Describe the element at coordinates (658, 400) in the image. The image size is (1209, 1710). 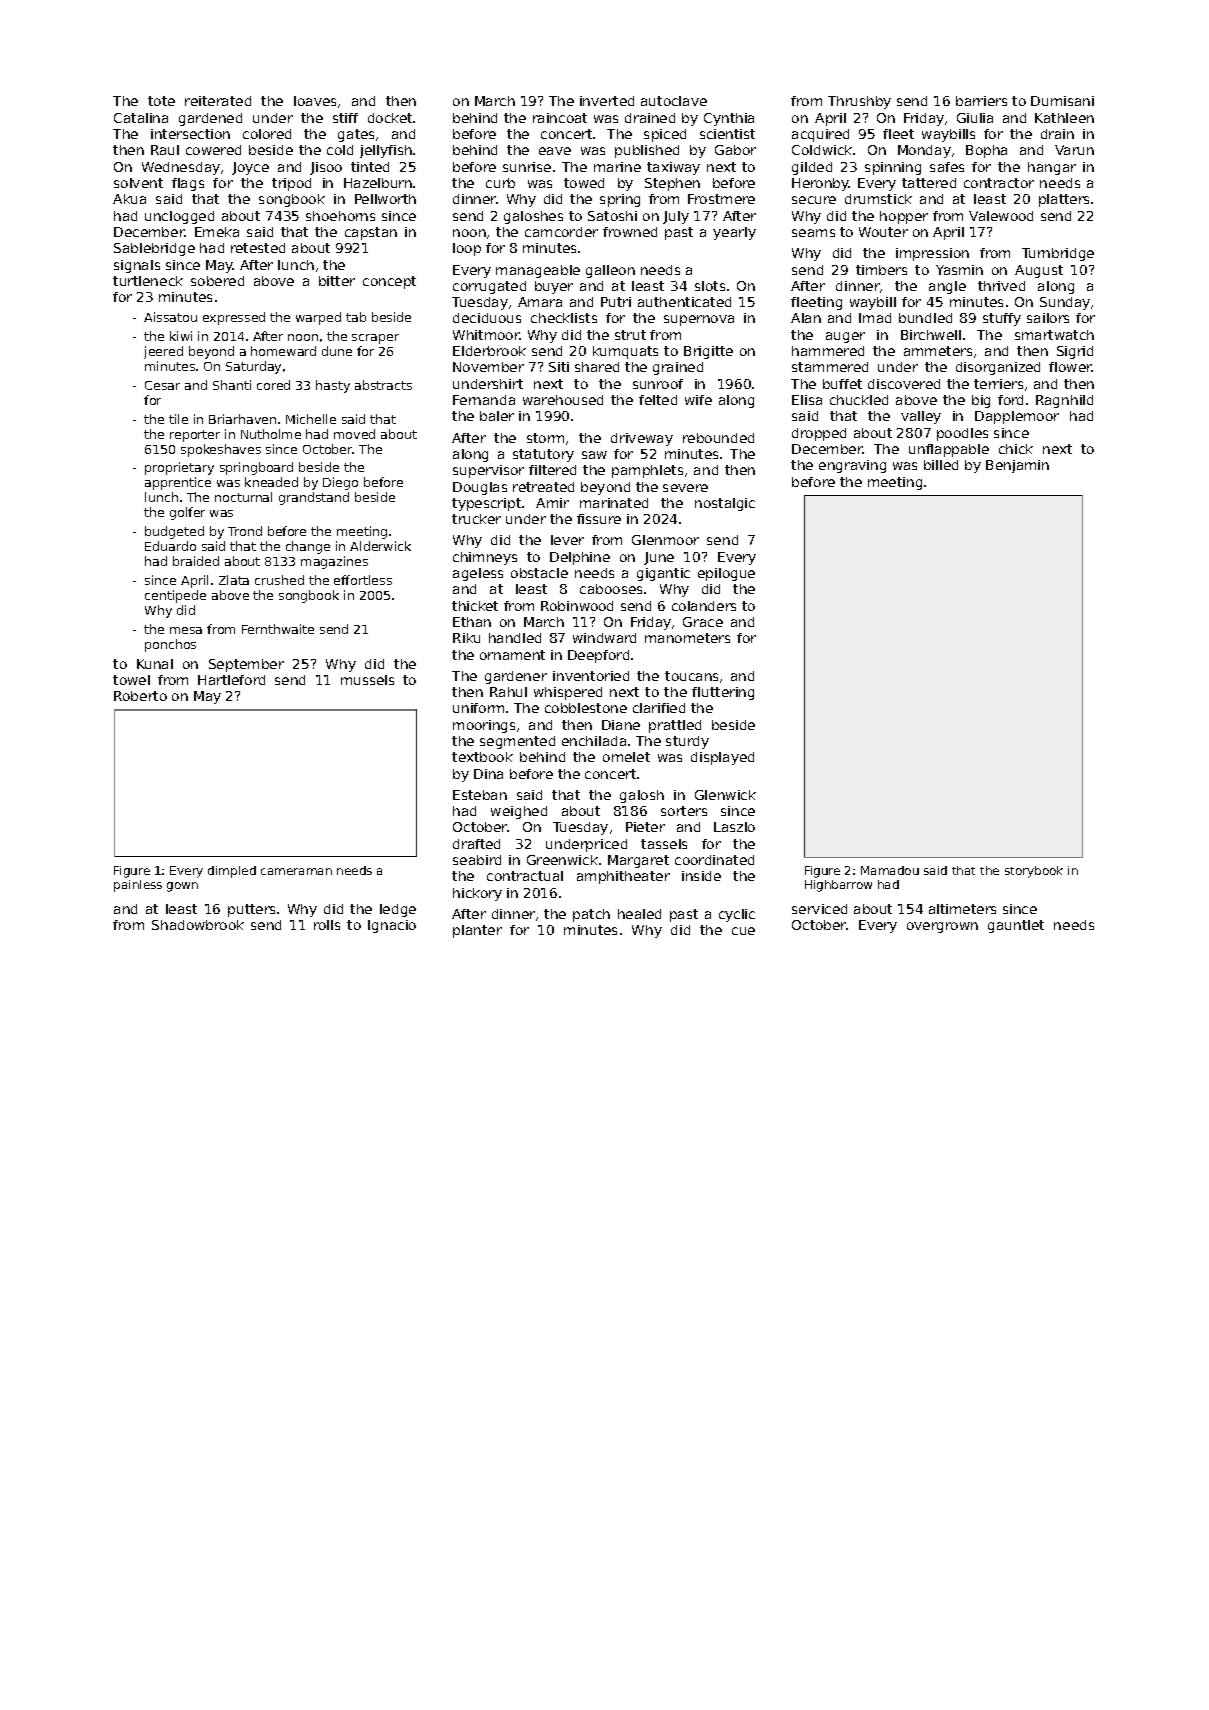
I see `felted` at that location.
